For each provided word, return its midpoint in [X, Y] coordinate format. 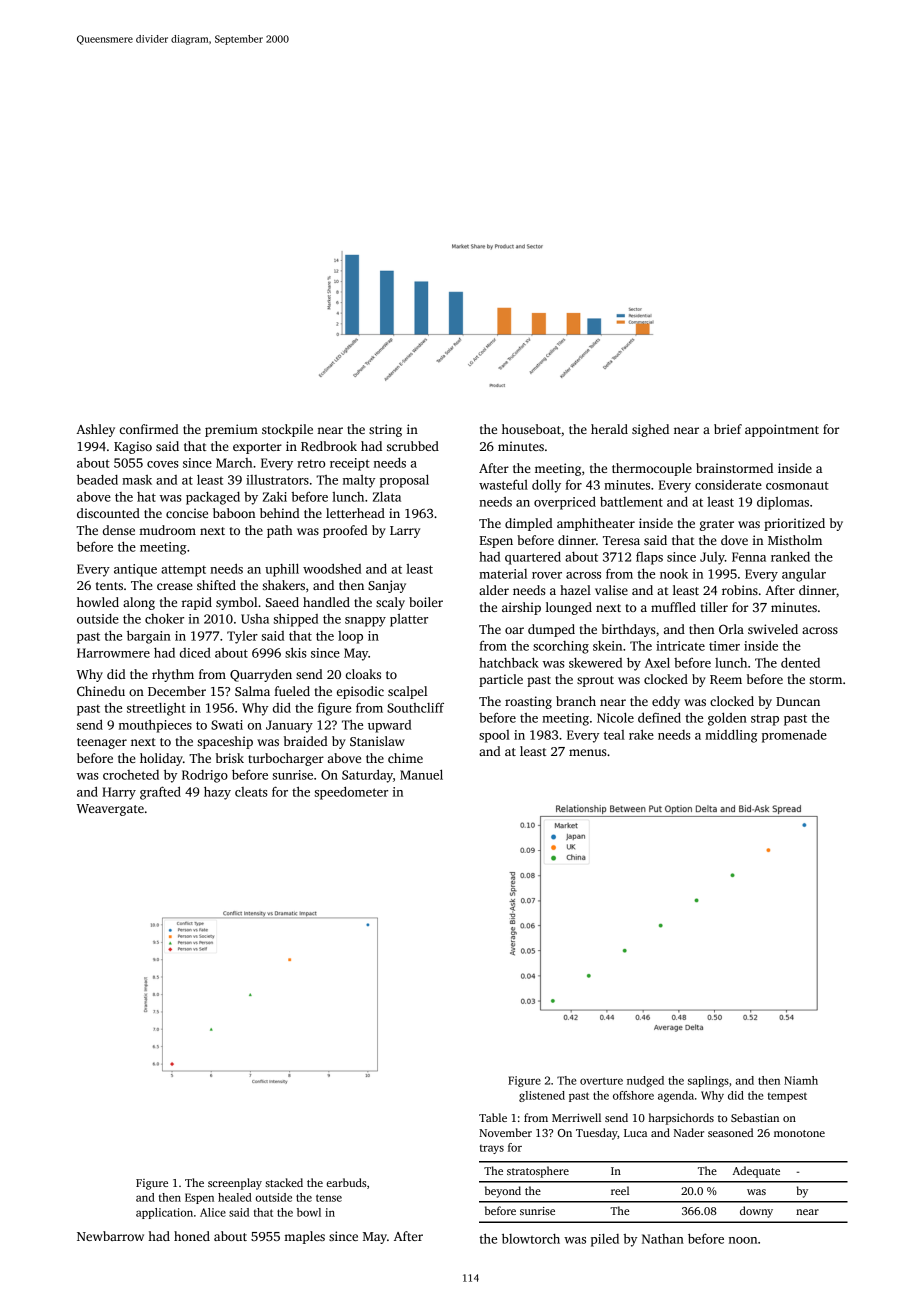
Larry [405, 532]
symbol [236, 603]
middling [731, 736]
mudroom [167, 530]
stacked [284, 1182]
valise [611, 590]
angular [804, 575]
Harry [119, 793]
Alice [213, 1212]
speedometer [351, 793]
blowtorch [531, 1238]
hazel [575, 590]
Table [493, 1117]
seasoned [730, 1132]
